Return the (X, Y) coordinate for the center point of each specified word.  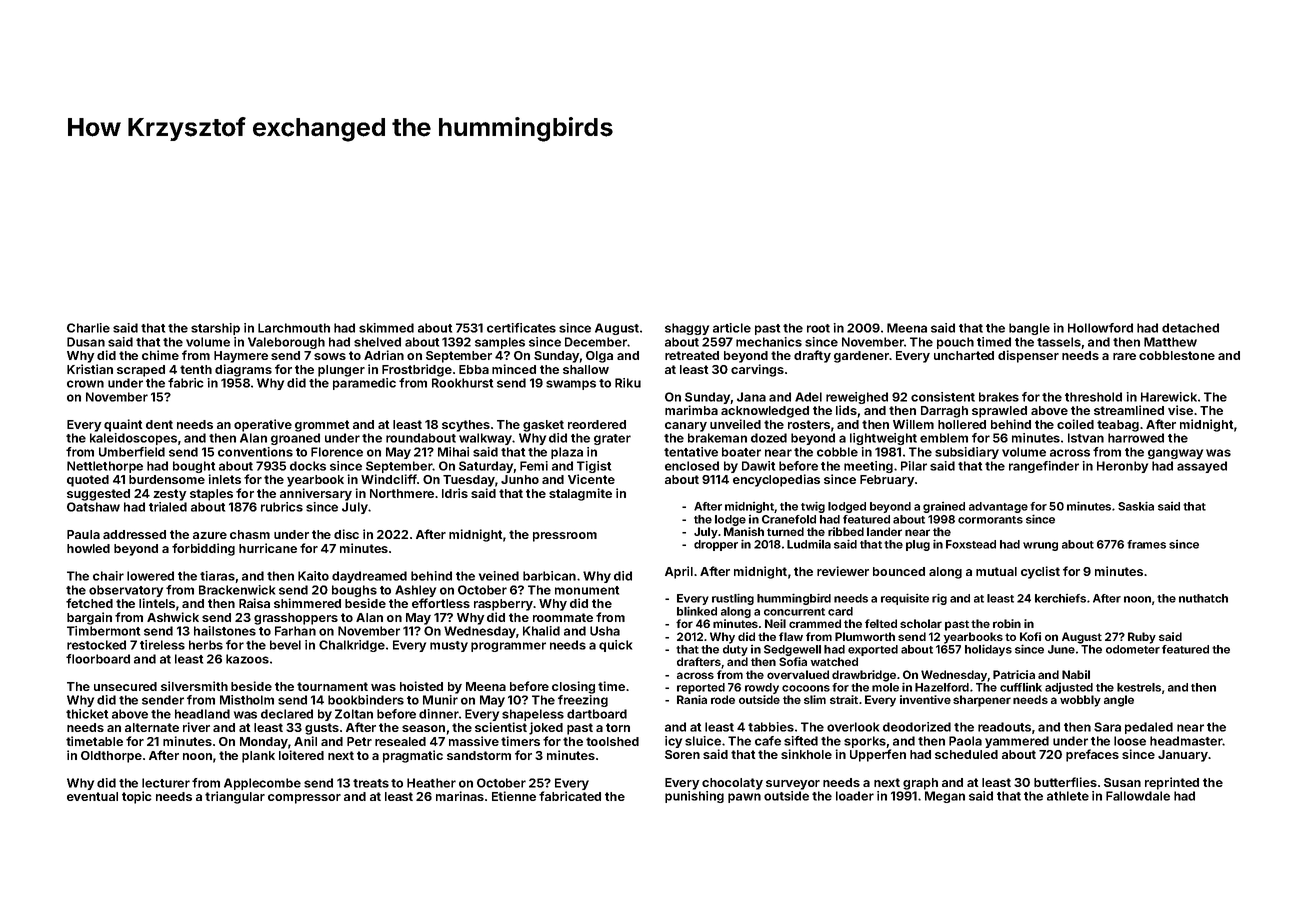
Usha (605, 631)
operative (263, 425)
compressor (304, 799)
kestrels (1139, 687)
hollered (962, 424)
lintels (157, 603)
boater (741, 452)
